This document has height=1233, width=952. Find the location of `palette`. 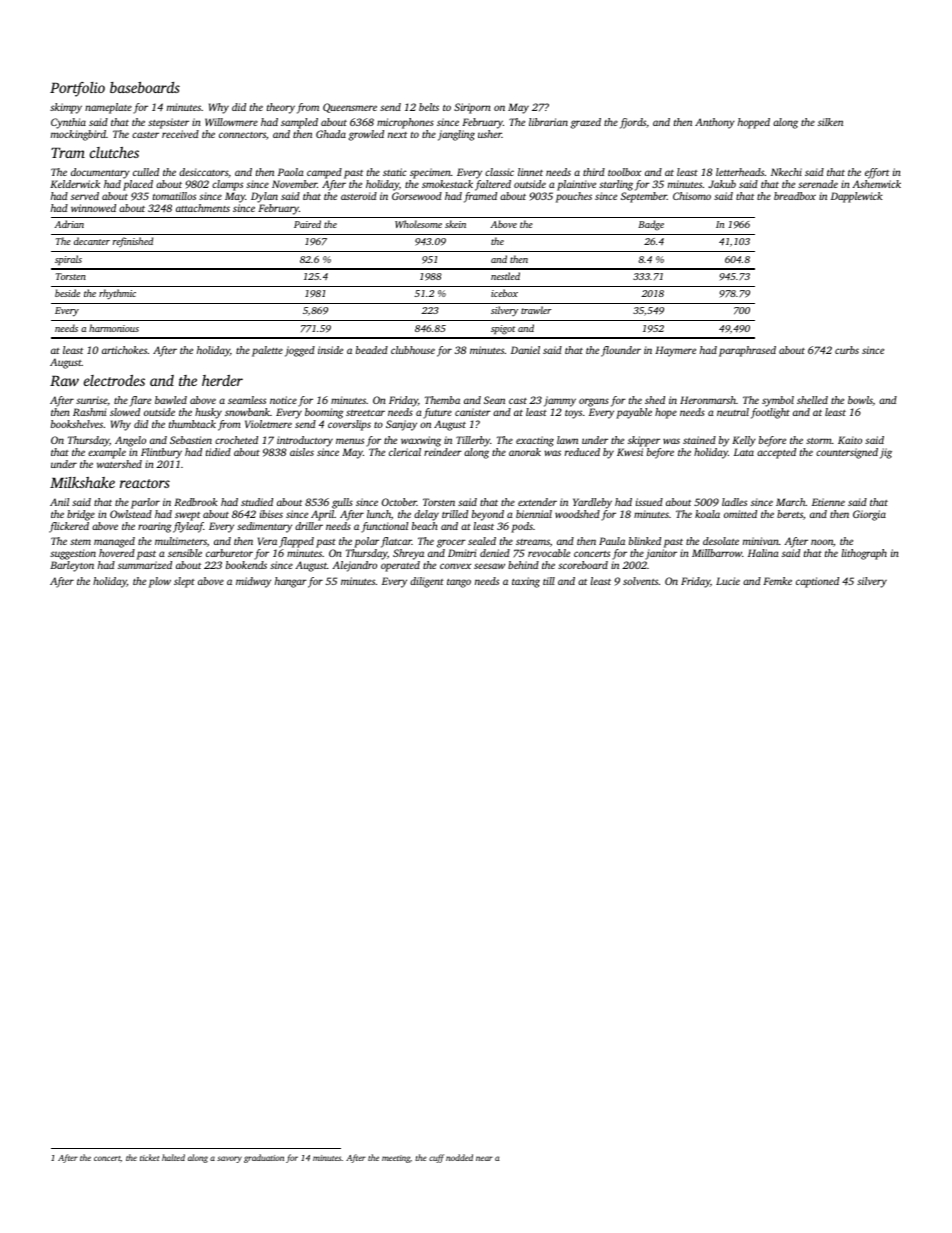

palette is located at coordinates (267, 351).
